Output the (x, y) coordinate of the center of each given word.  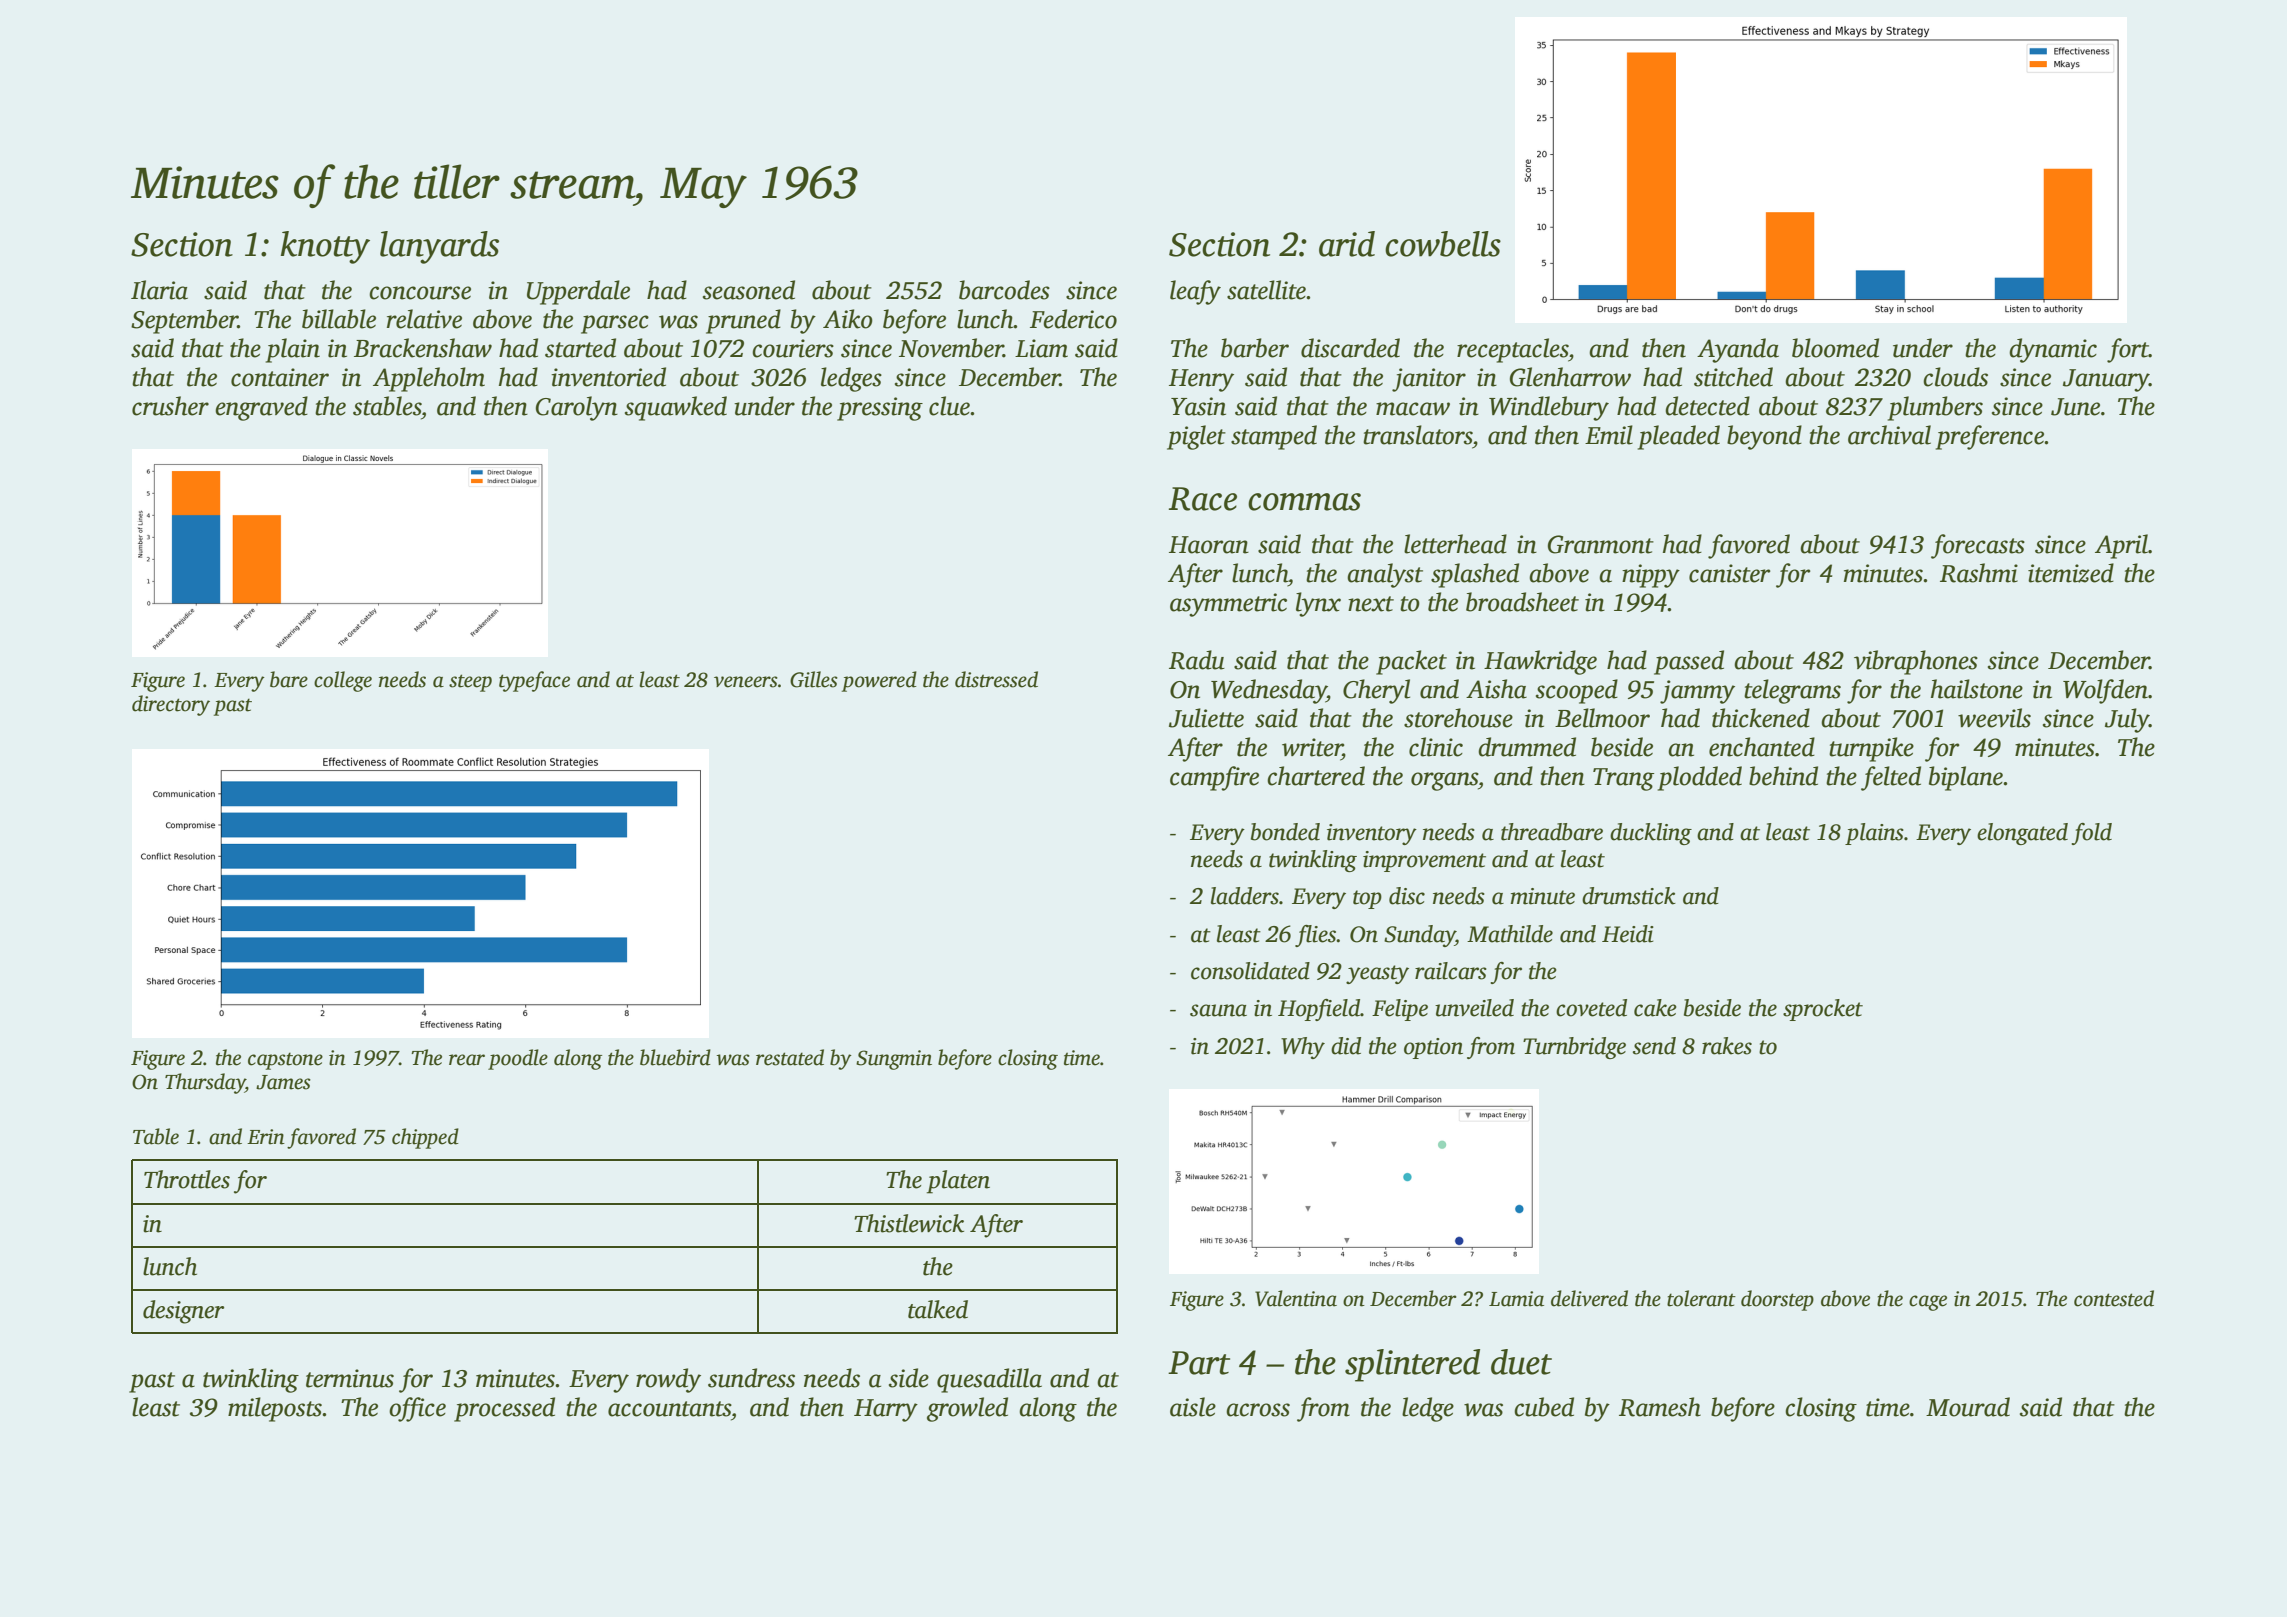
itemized (2071, 573)
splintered (1412, 1365)
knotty (325, 247)
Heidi (1628, 934)
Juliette (1206, 718)
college (343, 681)
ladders (1245, 896)
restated (790, 1057)
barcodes (1004, 290)
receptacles (1512, 350)
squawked (676, 408)
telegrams (1792, 691)
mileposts (275, 1409)
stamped (1274, 437)
